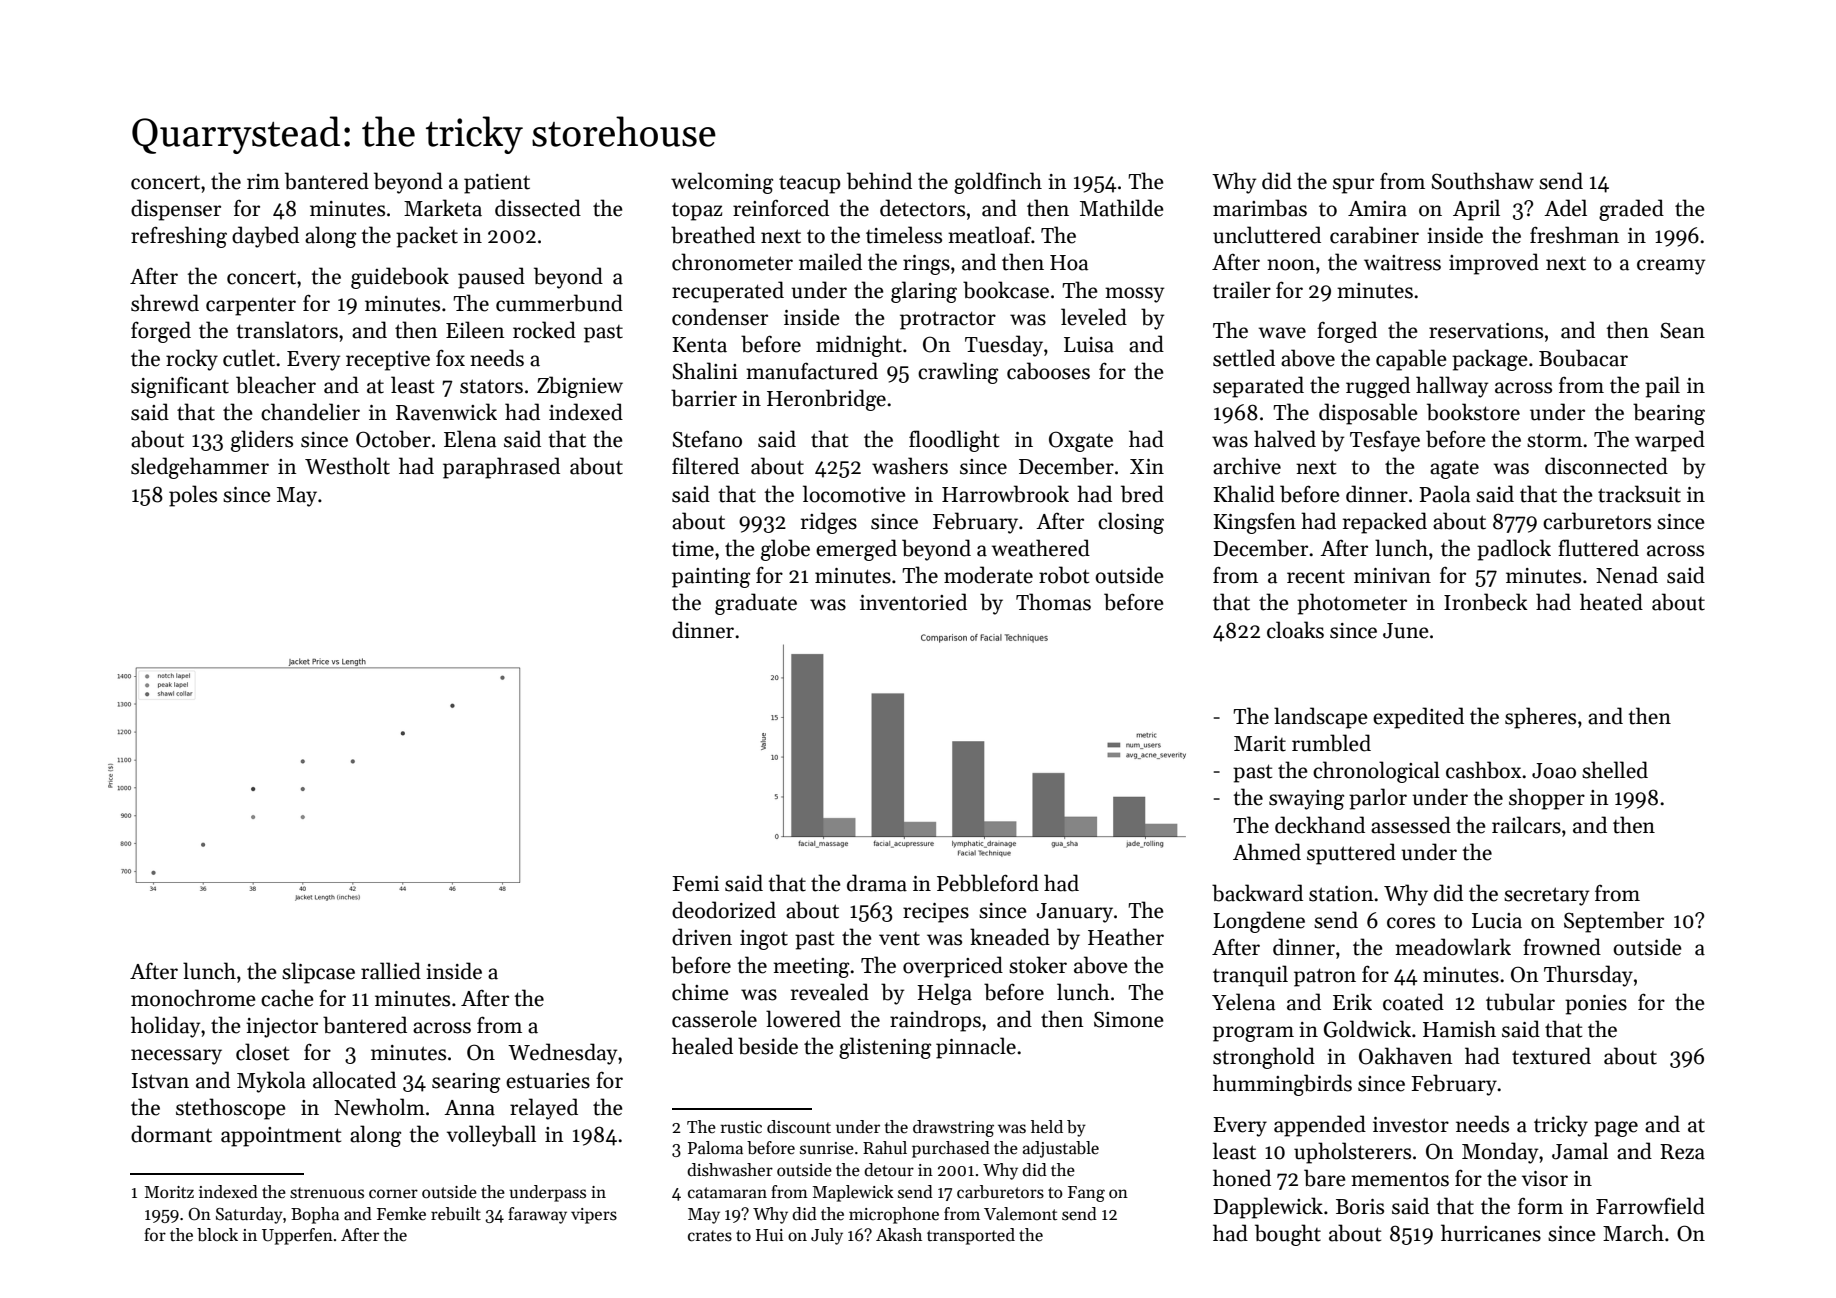  I want to click on poles, so click(193, 496).
